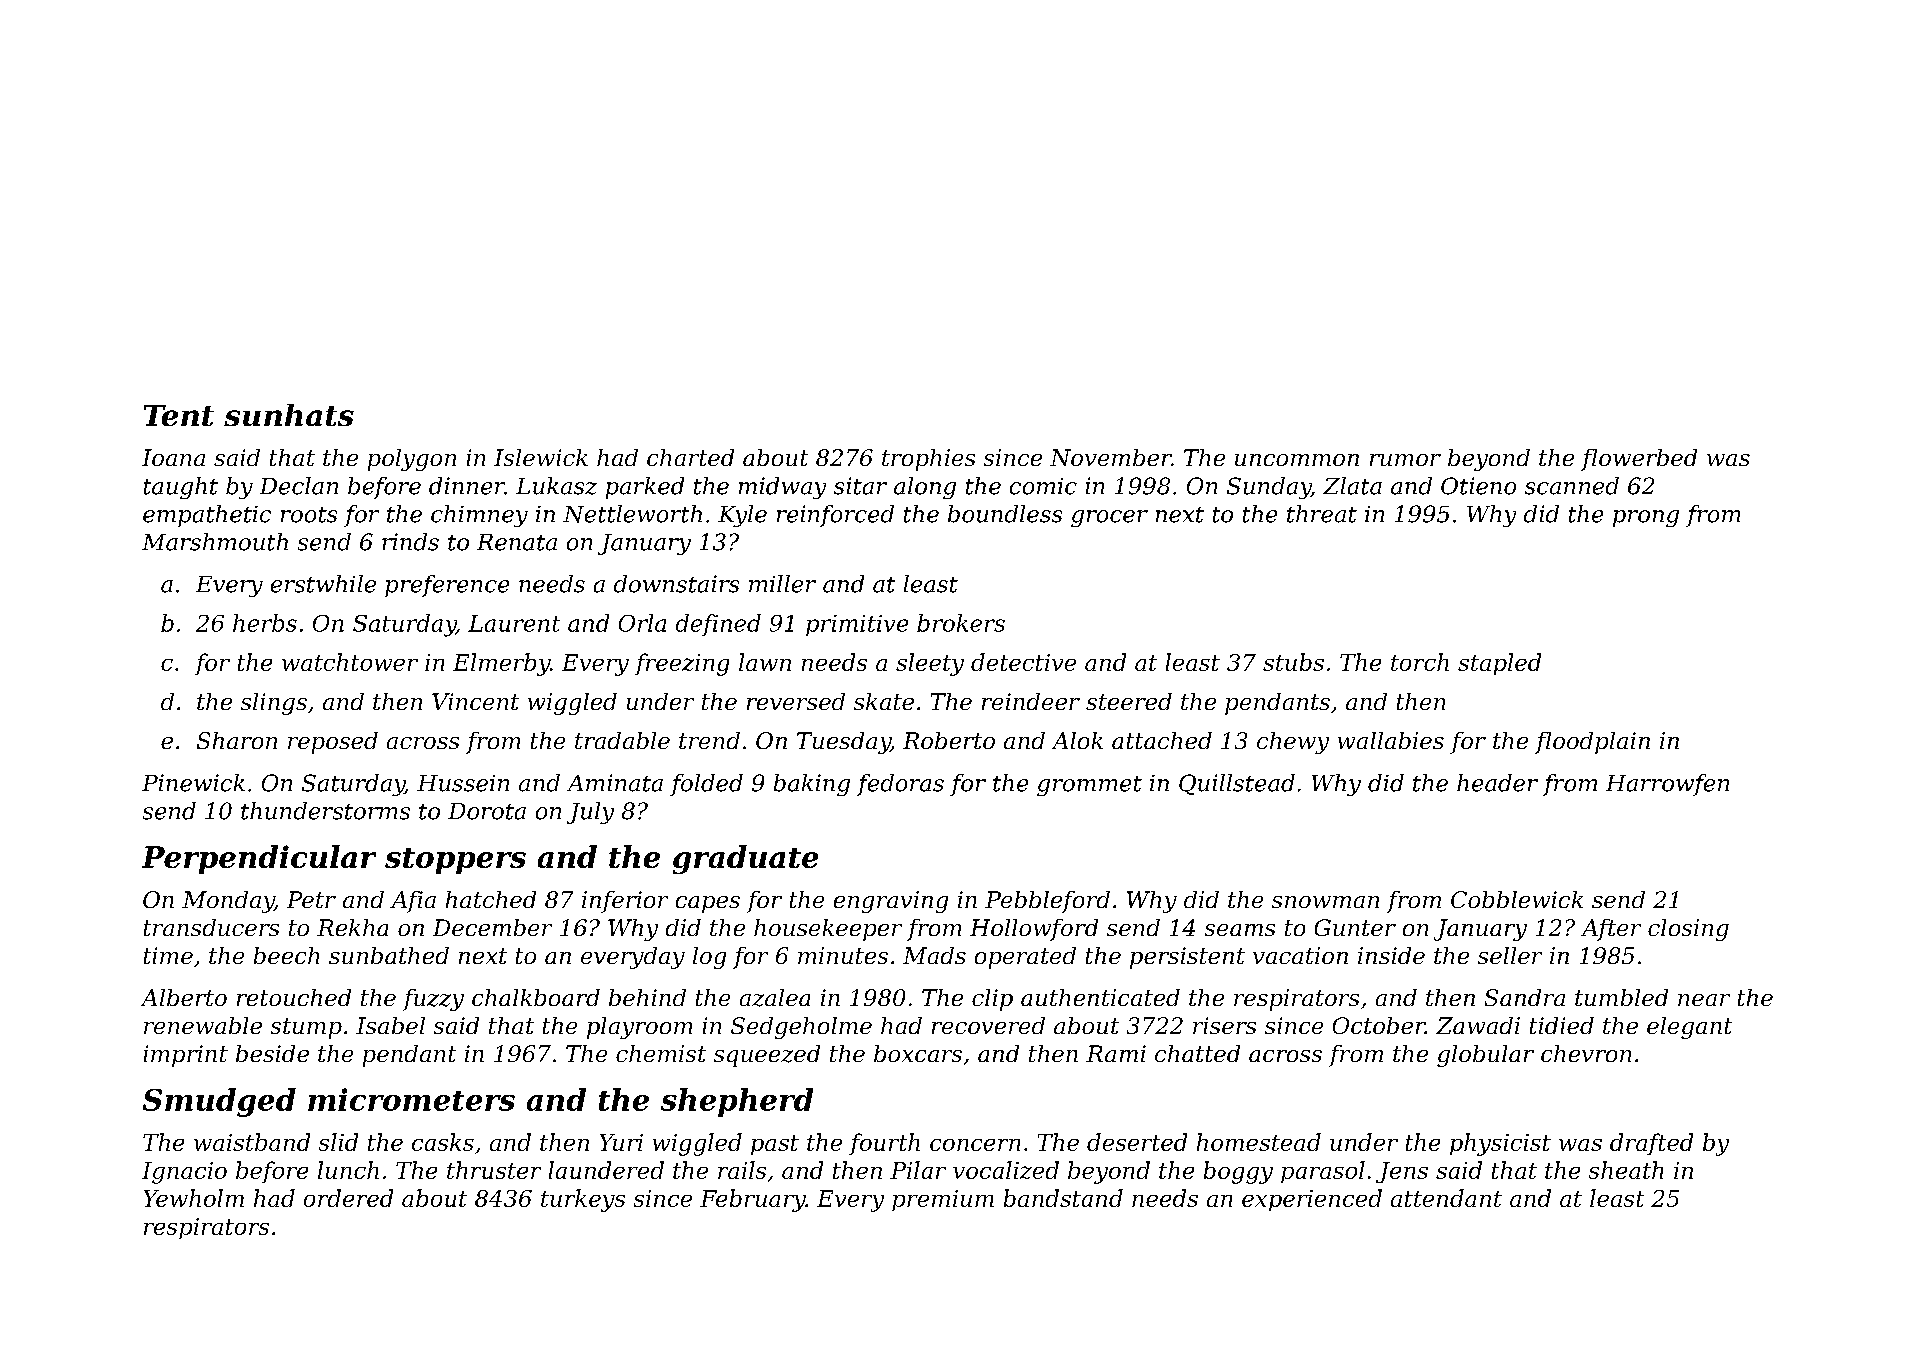 The height and width of the document is (1356, 1918). What do you see at coordinates (1626, 1170) in the document?
I see `sheath` at bounding box center [1626, 1170].
